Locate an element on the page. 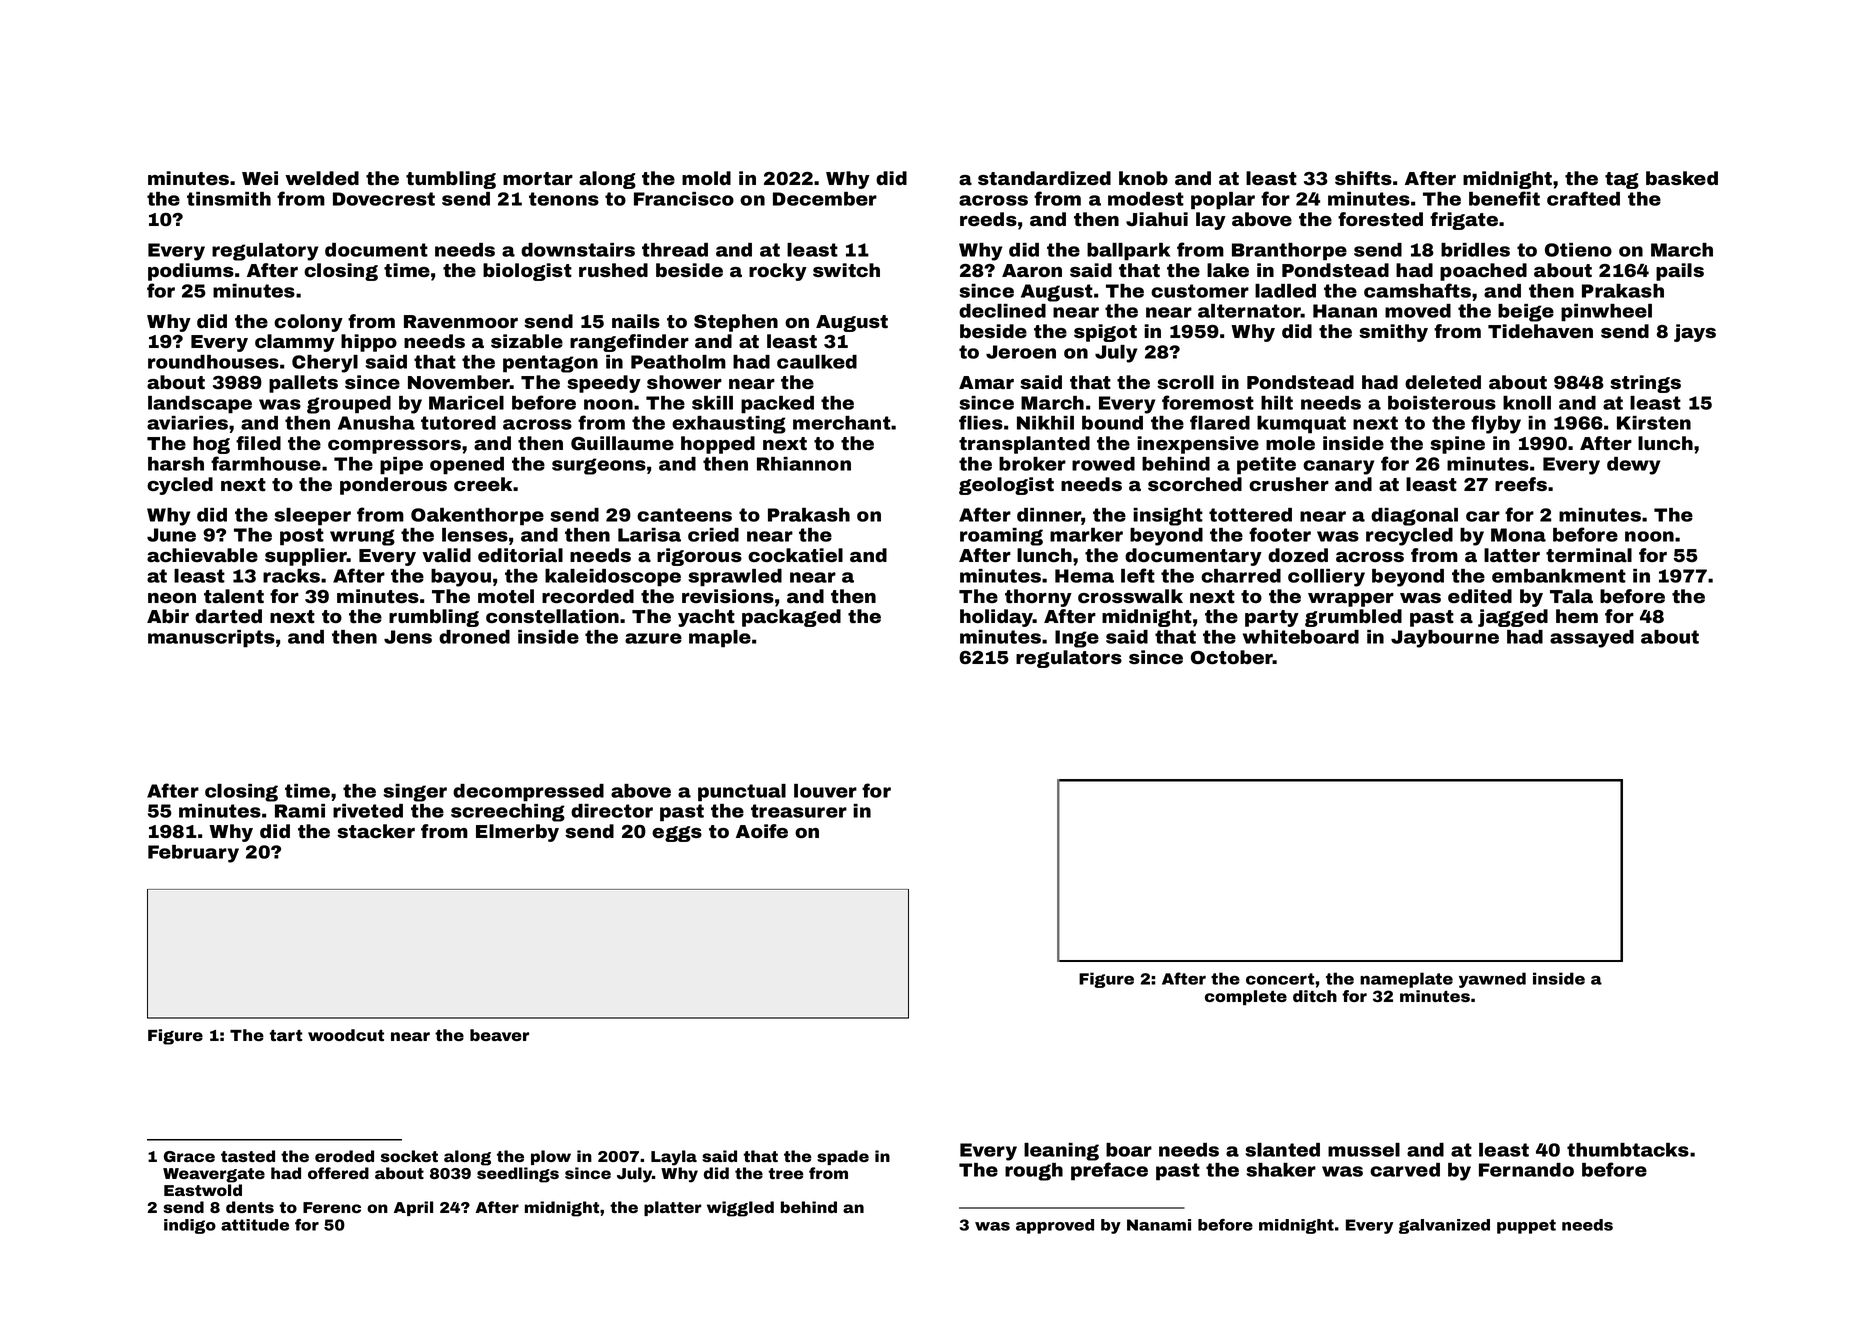 The image size is (1868, 1321). harsh is located at coordinates (176, 464).
